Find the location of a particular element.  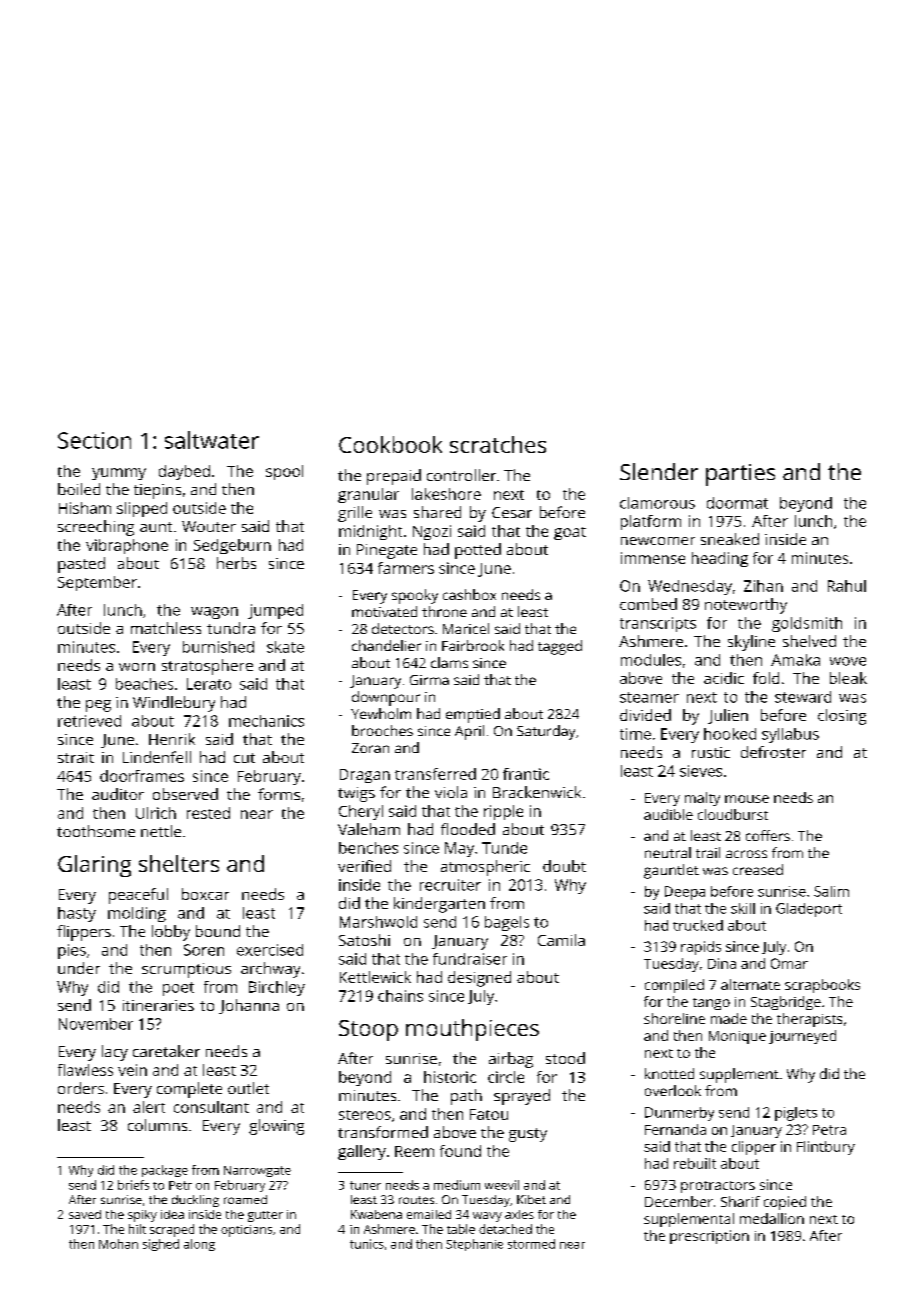

pasted is located at coordinates (81, 565).
